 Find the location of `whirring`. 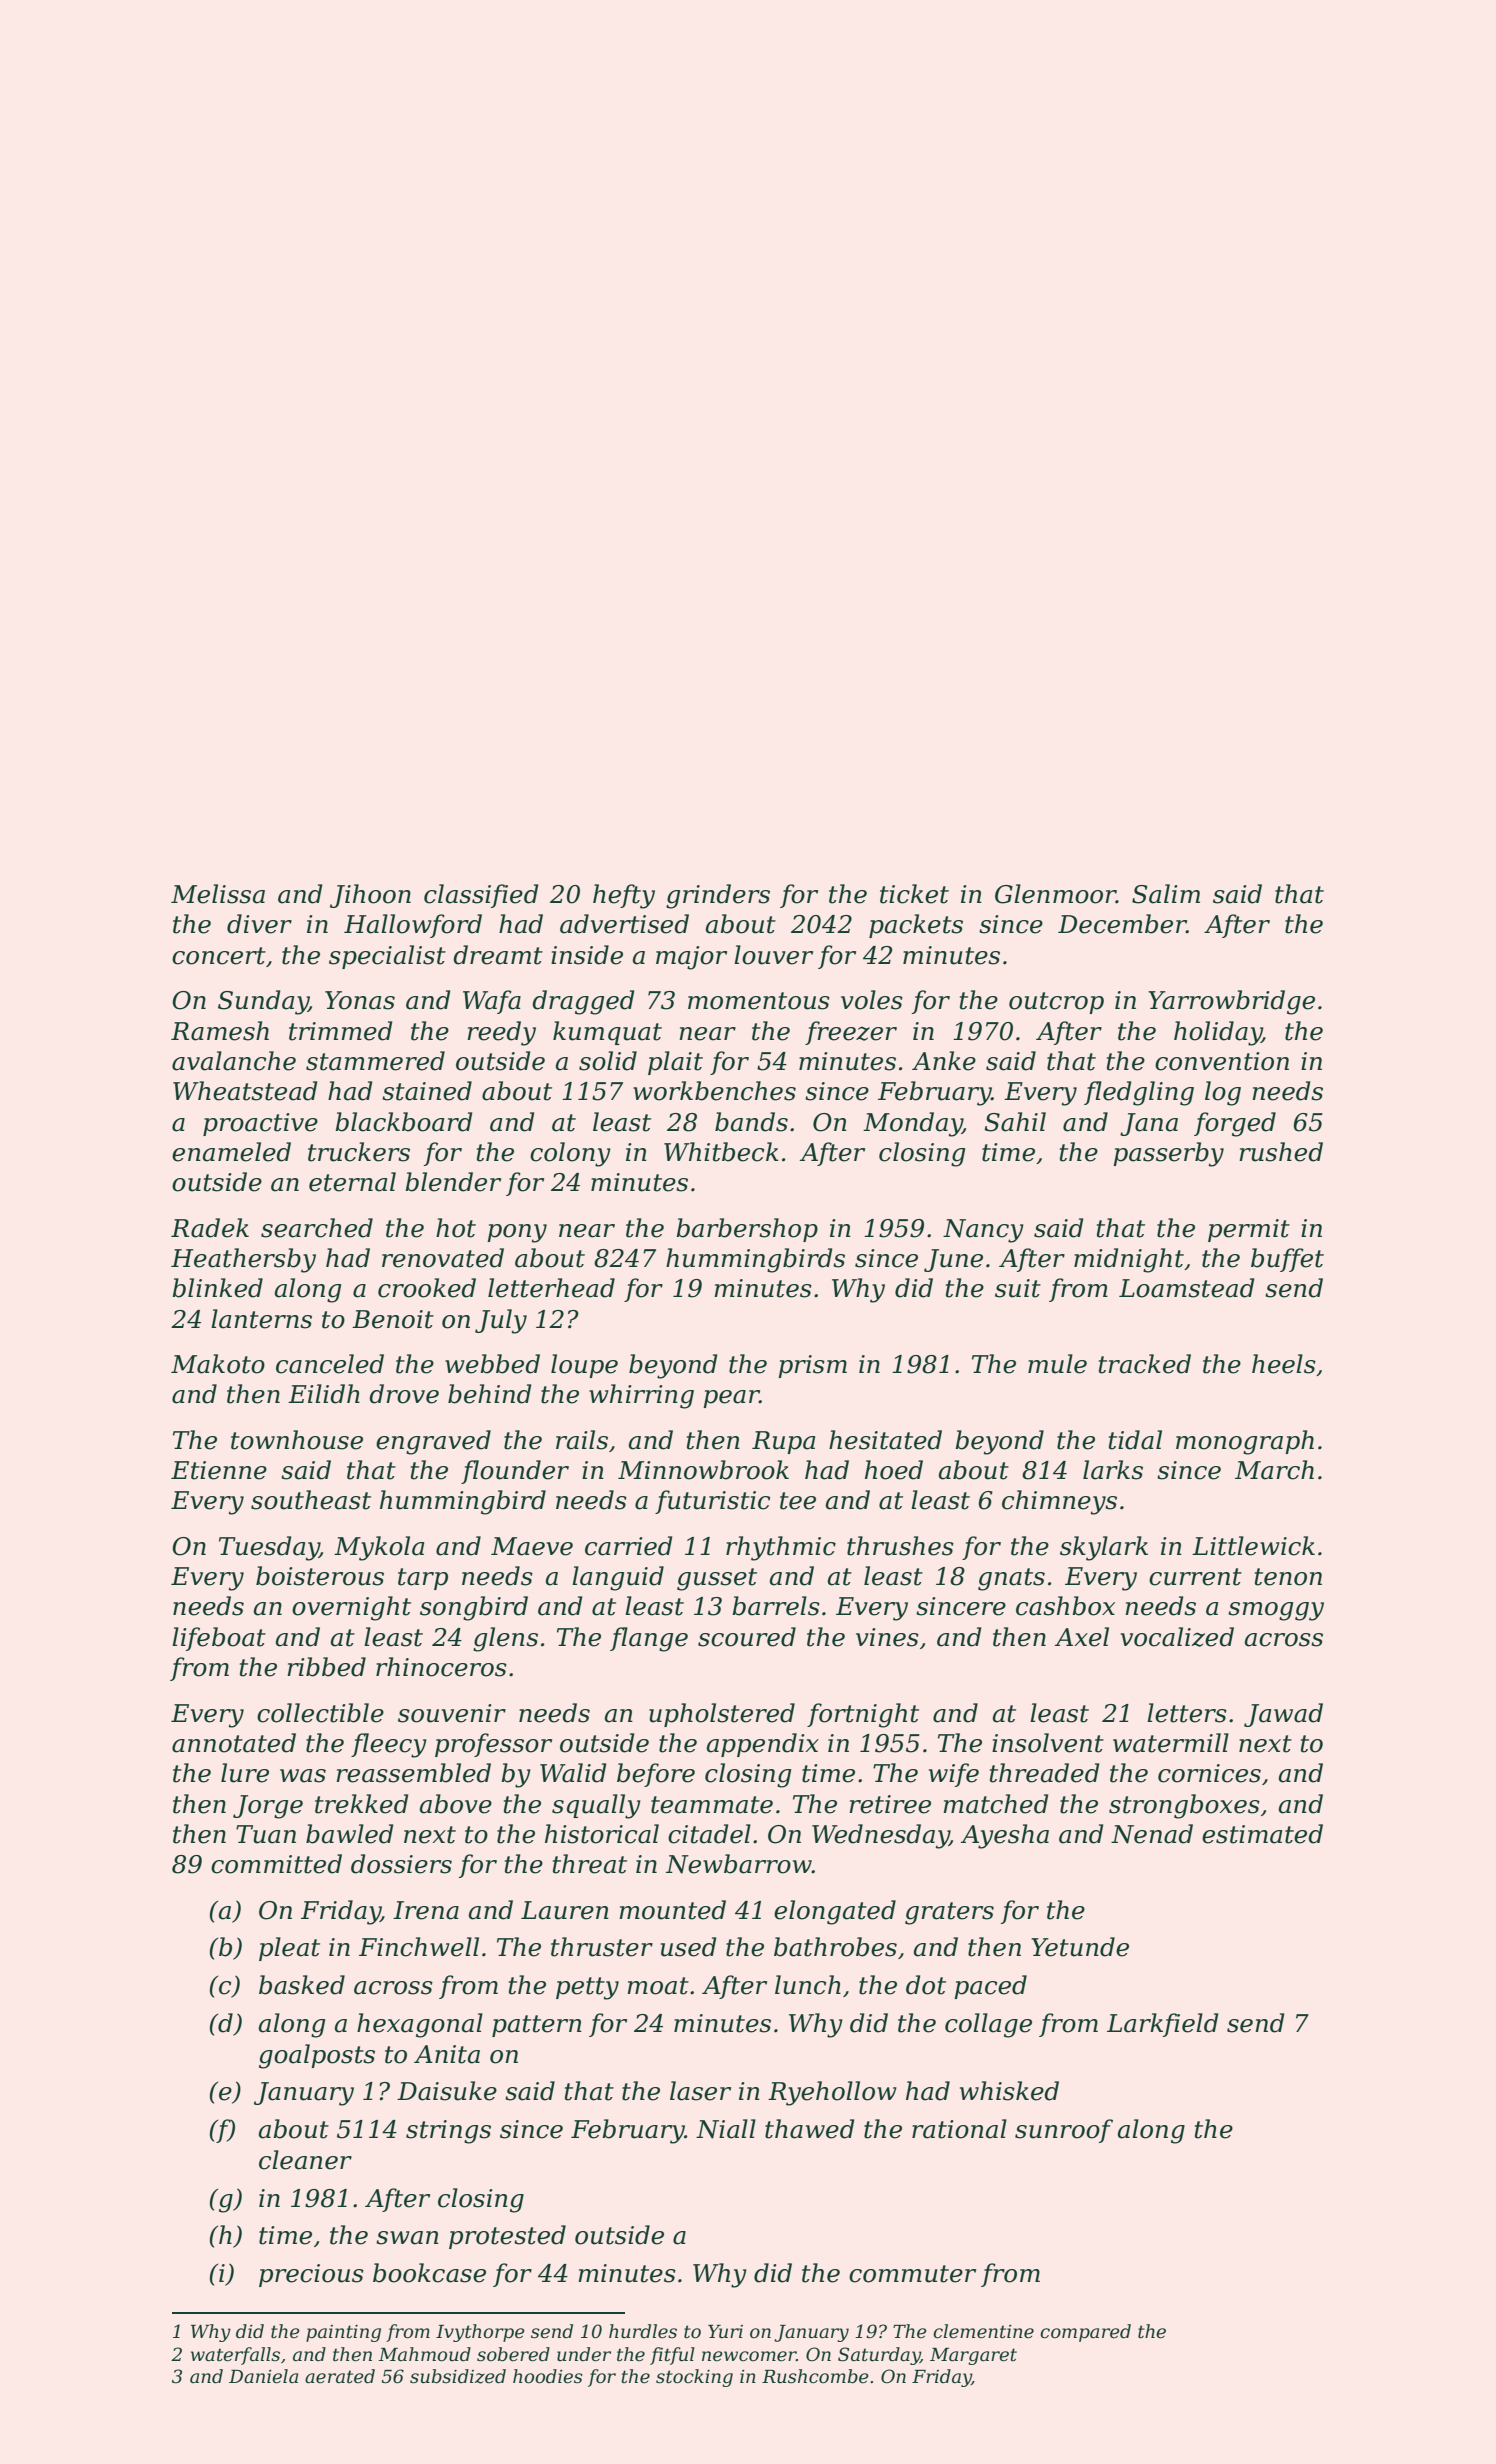

whirring is located at coordinates (641, 1396).
